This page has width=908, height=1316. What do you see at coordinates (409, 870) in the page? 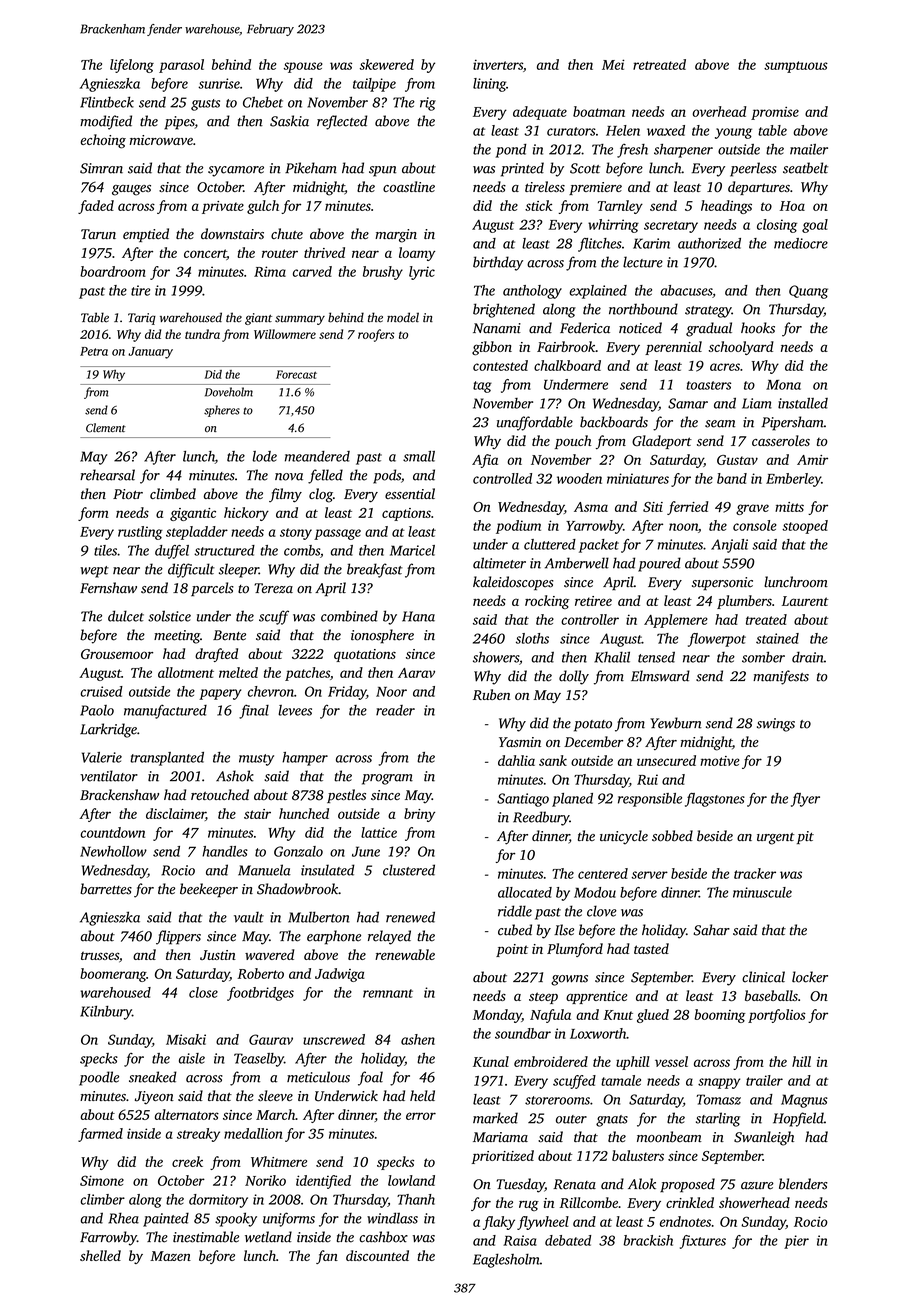
I see `clustered` at bounding box center [409, 870].
